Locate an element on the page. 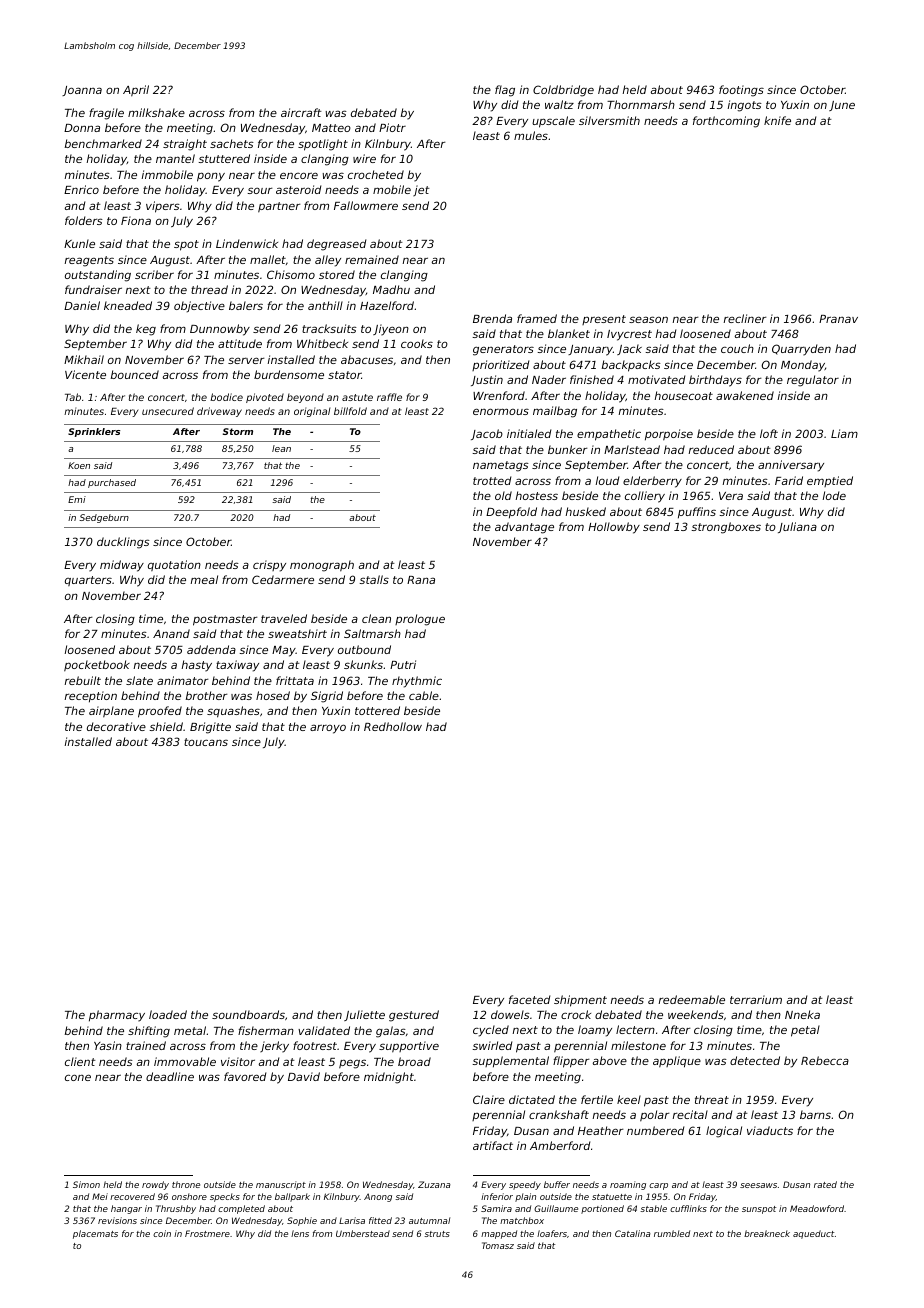  placemats is located at coordinates (95, 1234).
